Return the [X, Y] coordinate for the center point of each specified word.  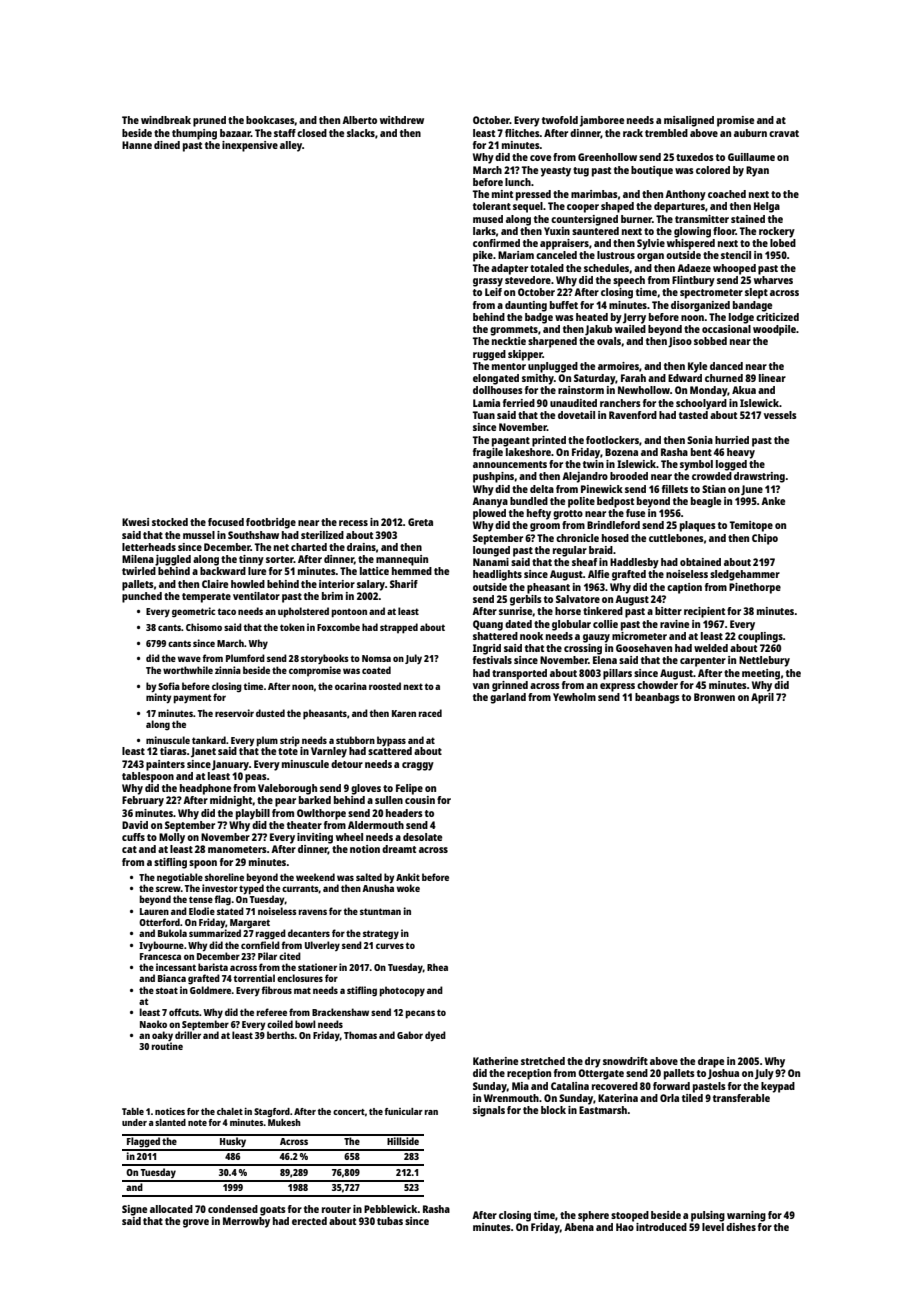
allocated [171, 1209]
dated [518, 624]
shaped [617, 207]
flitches [522, 133]
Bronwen [714, 697]
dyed [435, 1036]
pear [285, 802]
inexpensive [250, 146]
